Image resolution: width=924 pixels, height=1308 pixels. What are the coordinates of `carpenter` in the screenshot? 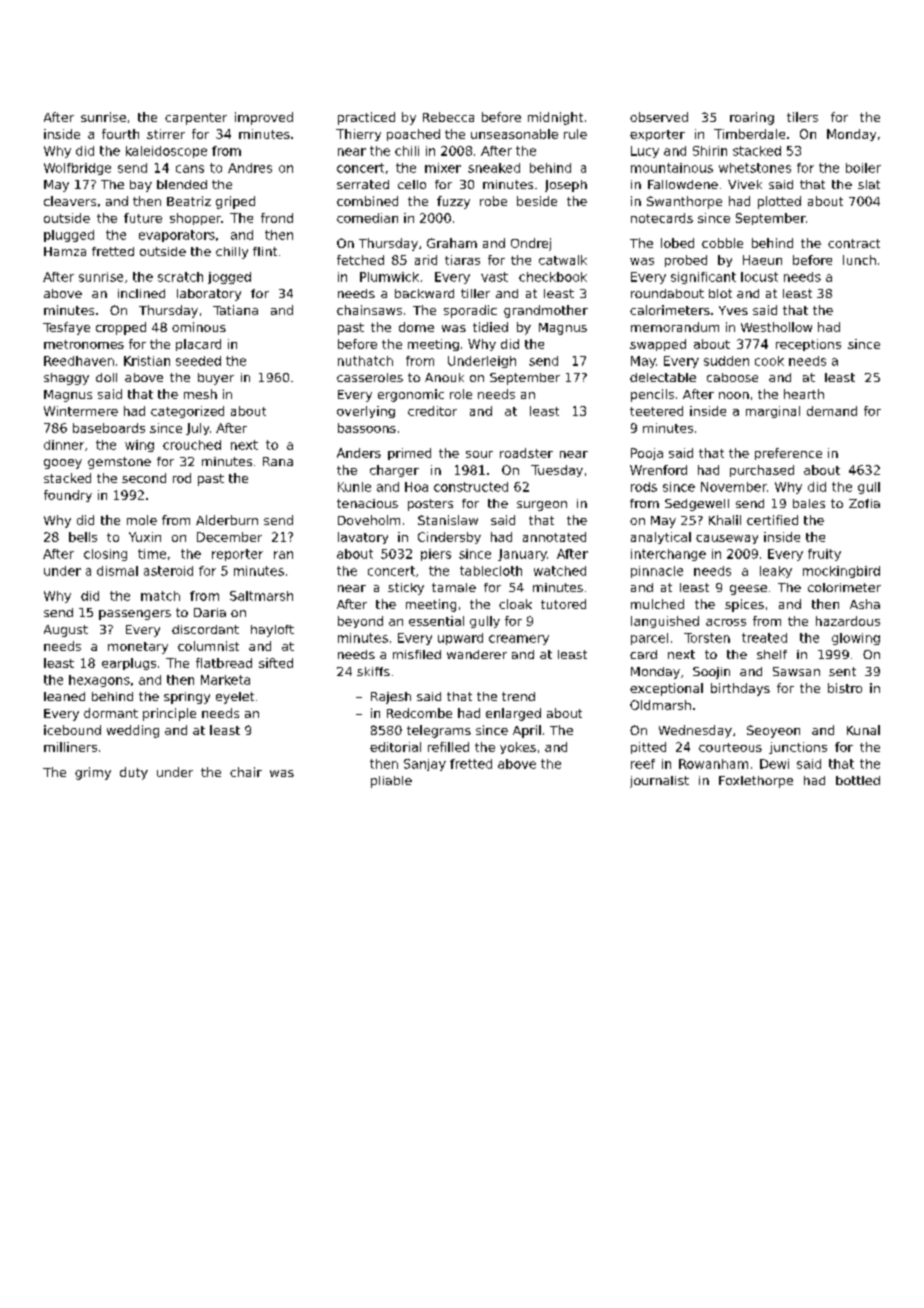 It's located at (196, 119).
